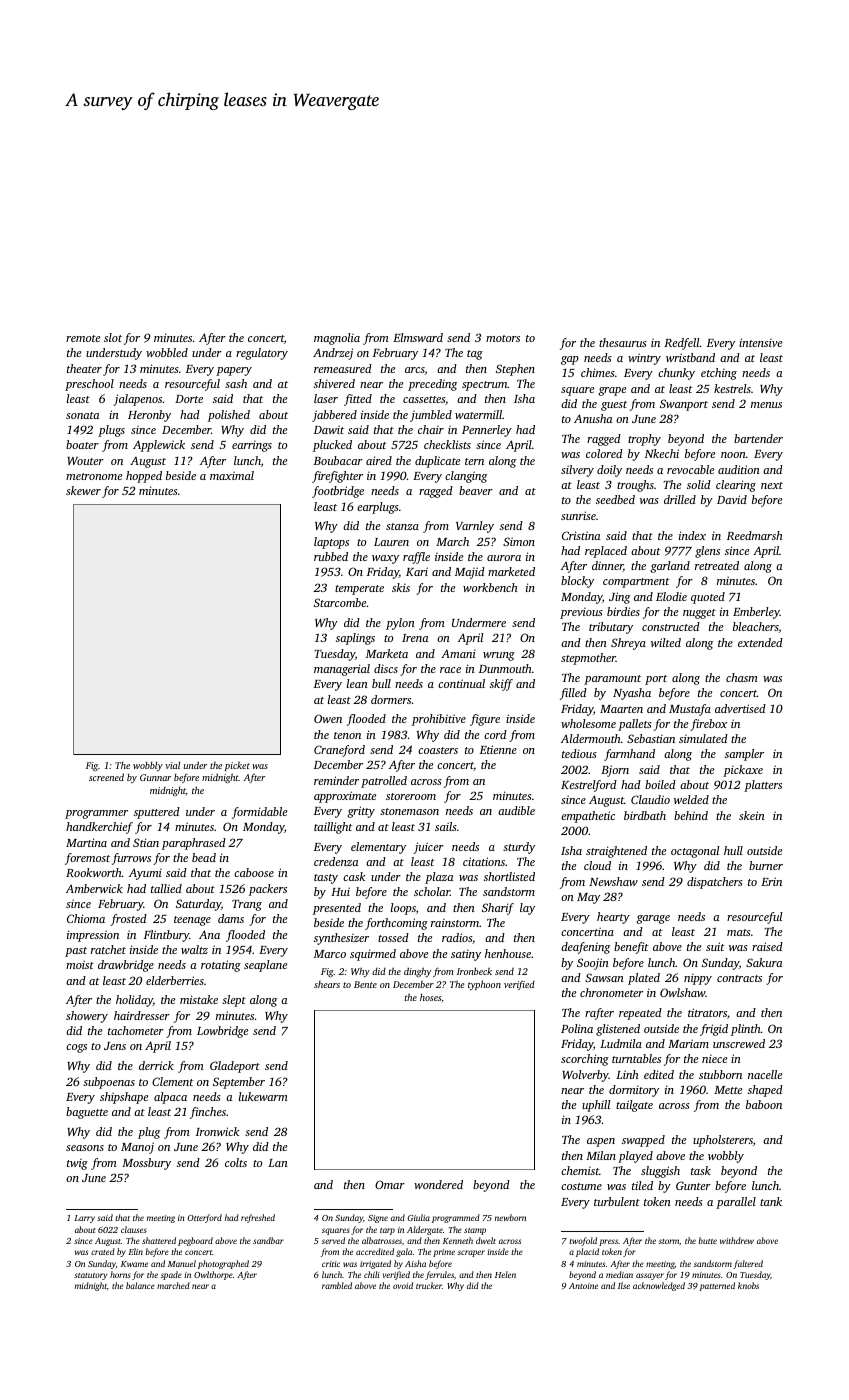 Image resolution: width=849 pixels, height=1400 pixels. What do you see at coordinates (604, 453) in the screenshot?
I see `colored` at bounding box center [604, 453].
